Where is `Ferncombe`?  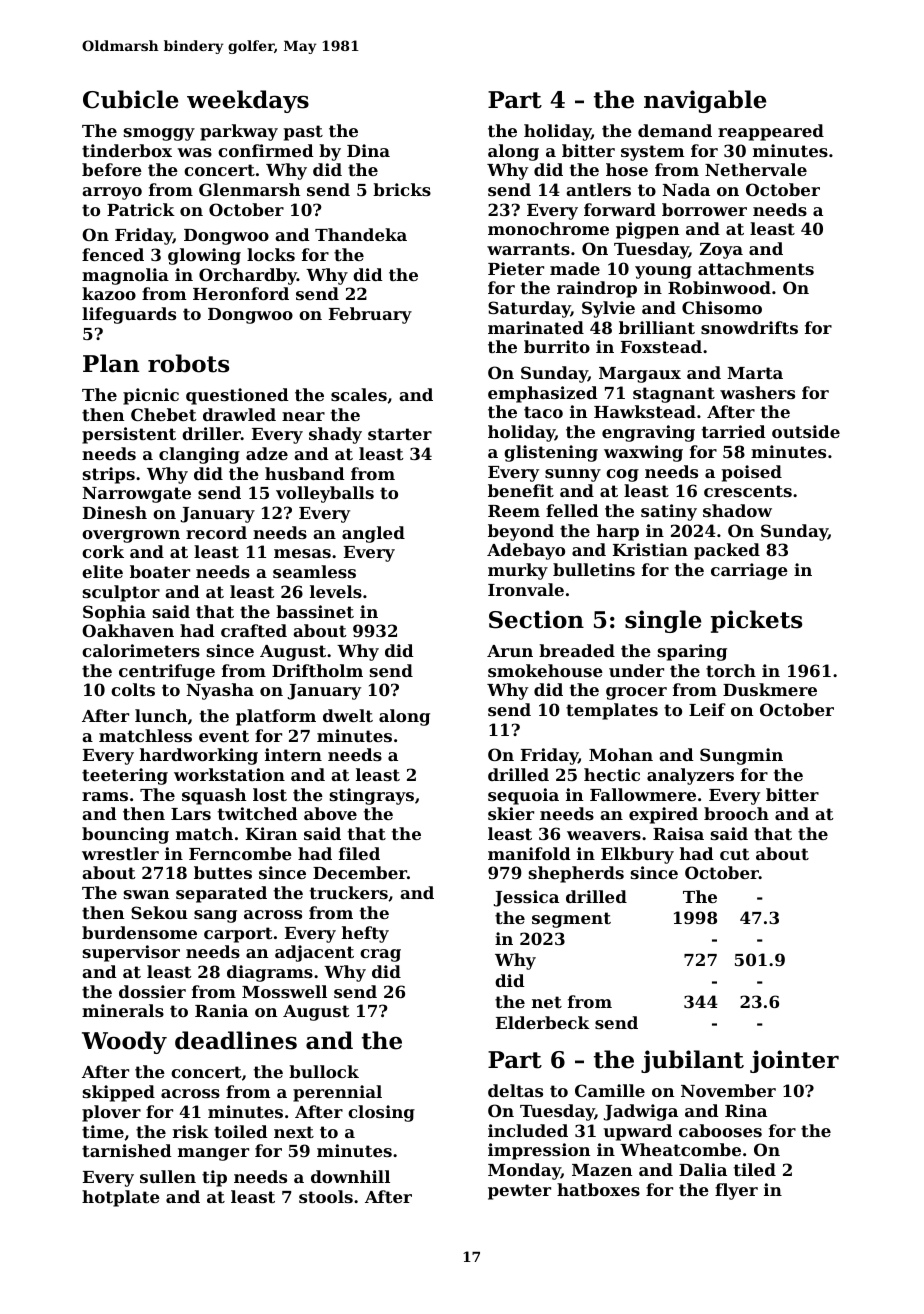
Ferncombe is located at coordinates (240, 853).
